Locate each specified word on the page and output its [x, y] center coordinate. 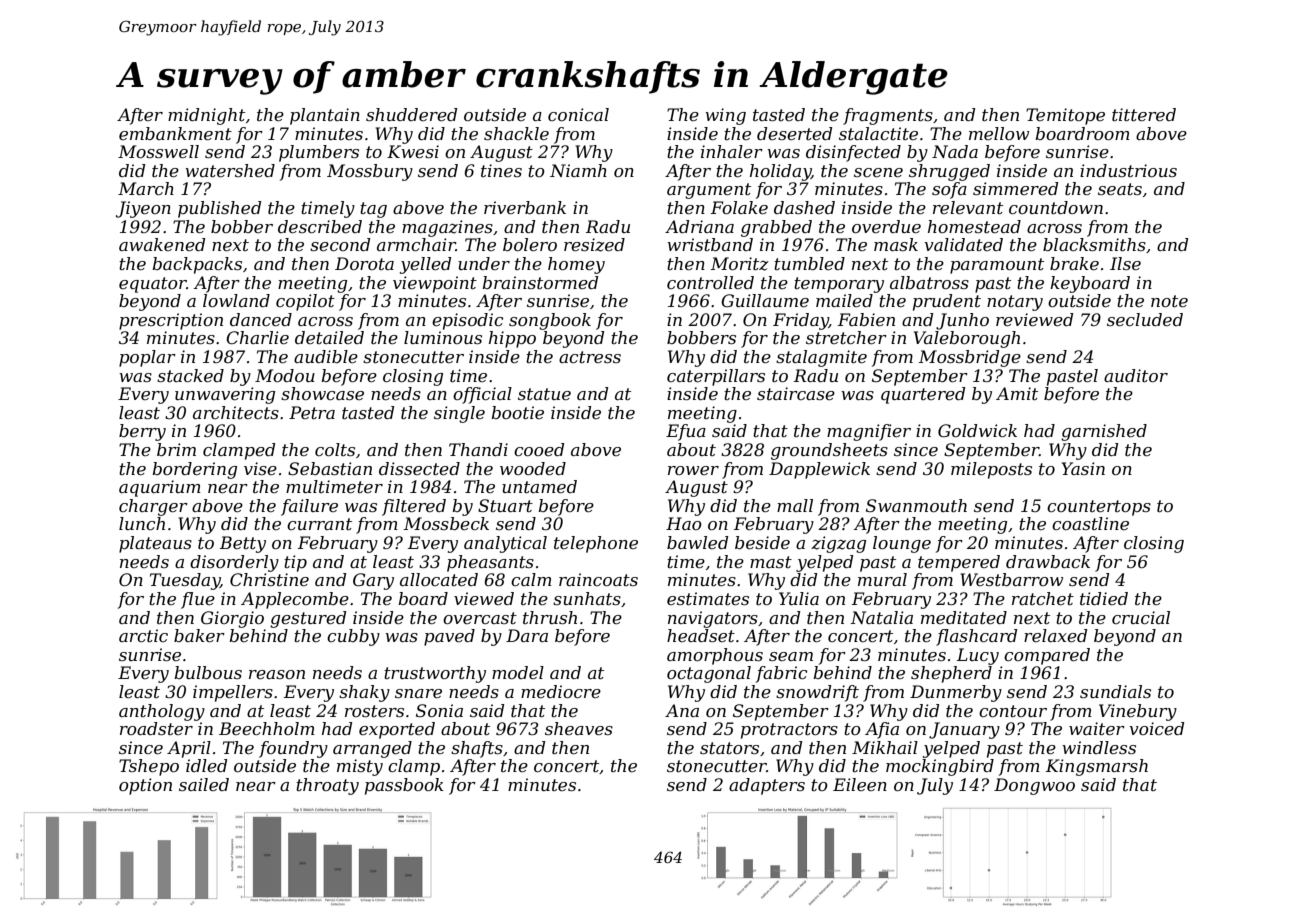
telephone [596, 544]
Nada [955, 151]
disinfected [853, 153]
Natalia [881, 617]
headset [701, 635]
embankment [175, 133]
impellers [233, 693]
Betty [243, 544]
